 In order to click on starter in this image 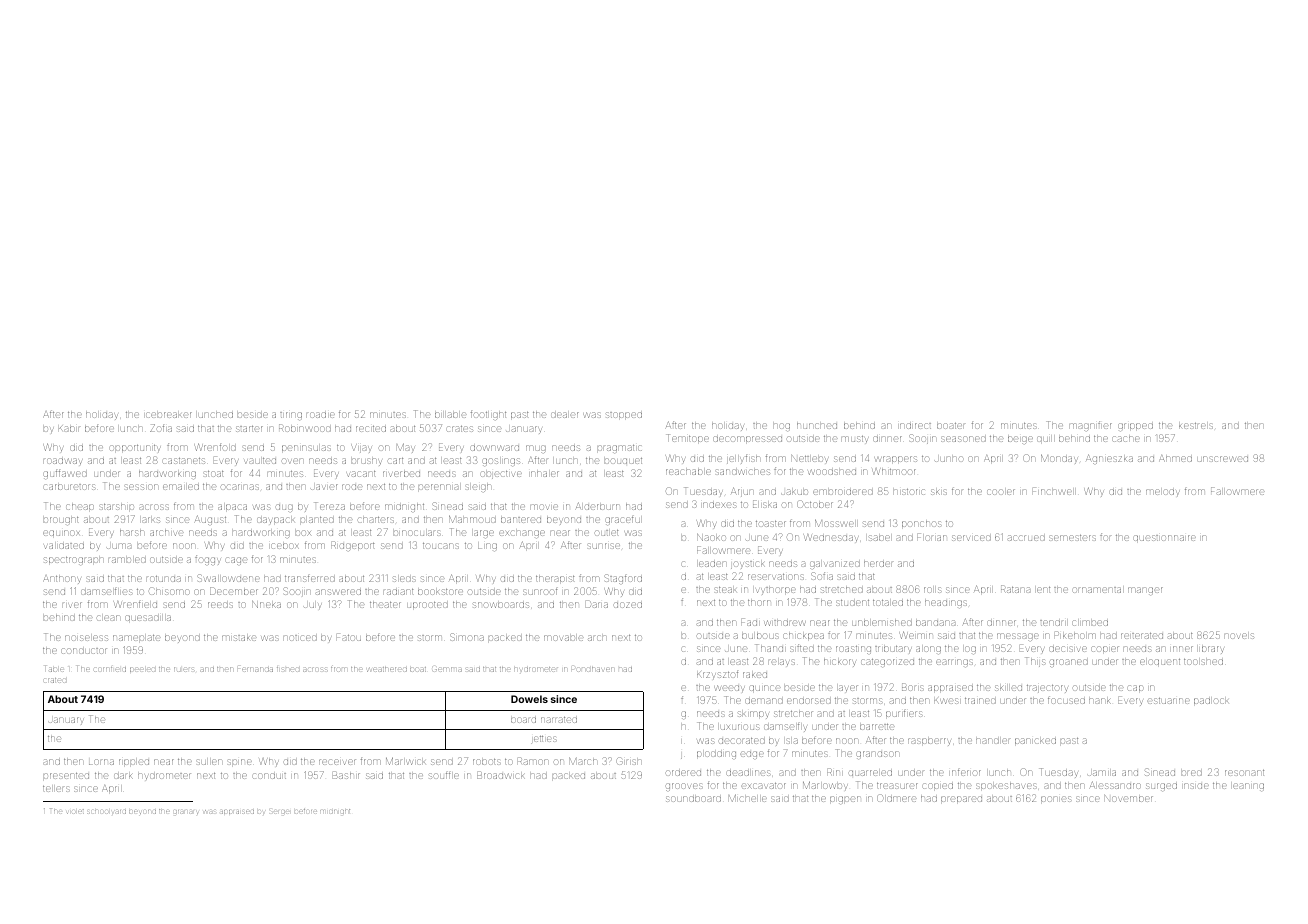, I will do `click(249, 429)`.
